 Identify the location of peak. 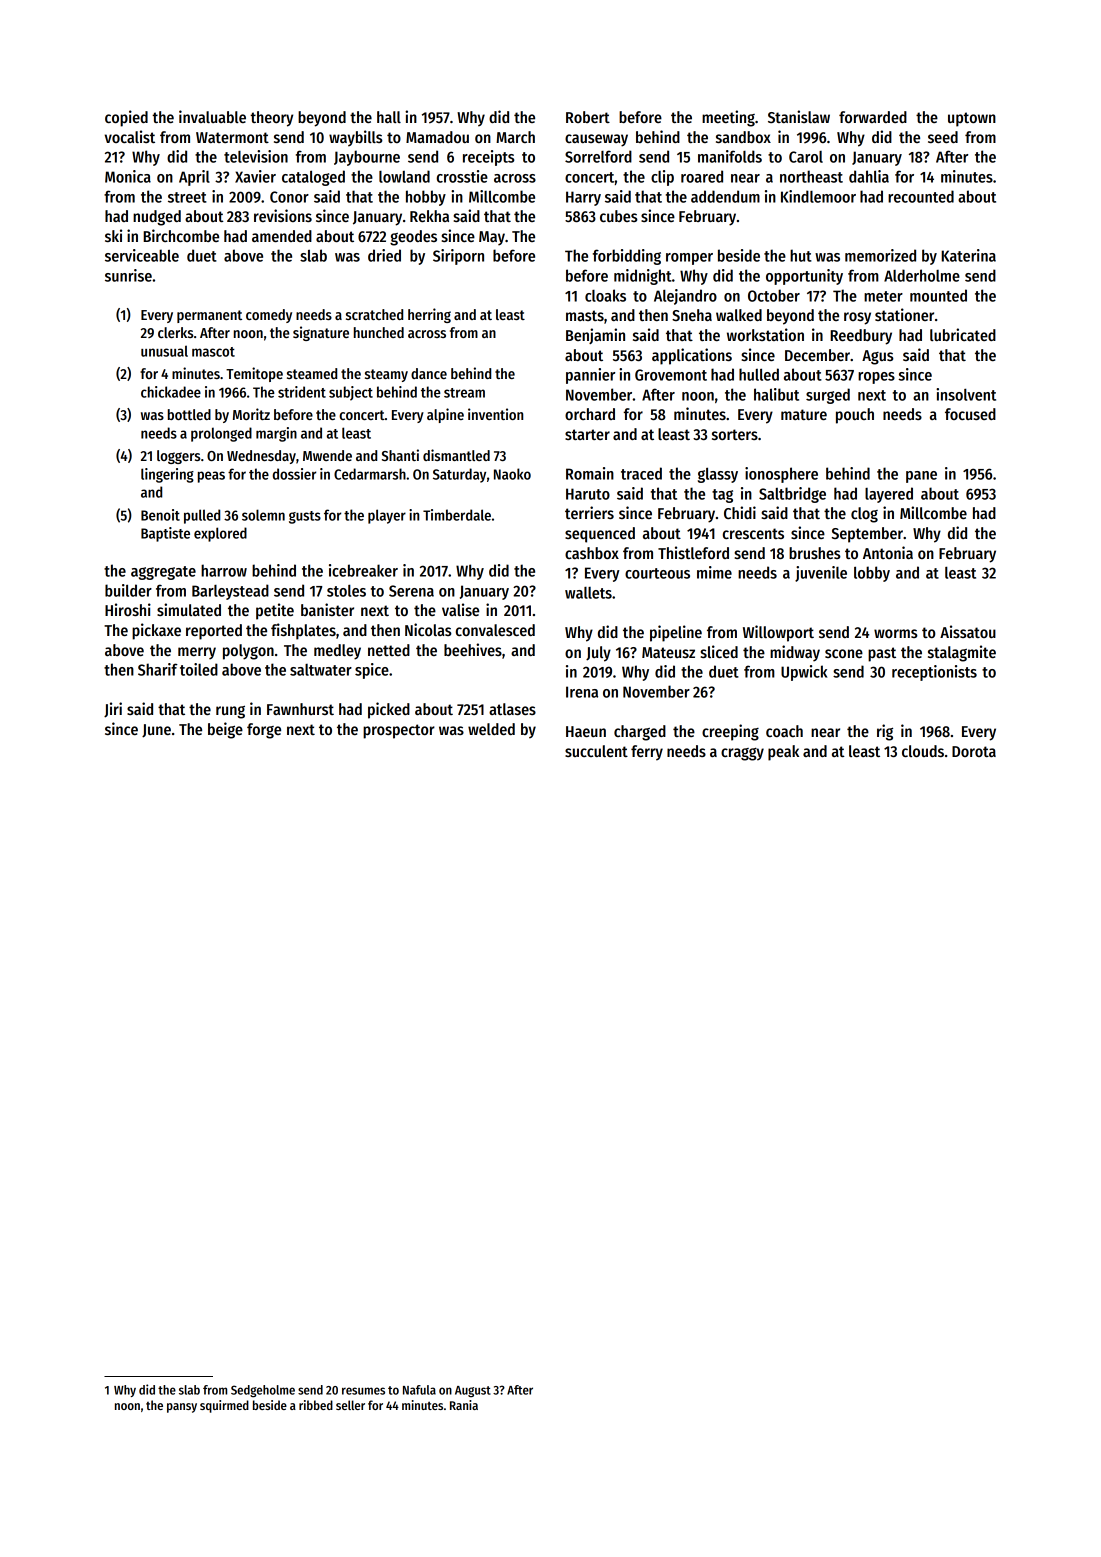
(783, 753).
